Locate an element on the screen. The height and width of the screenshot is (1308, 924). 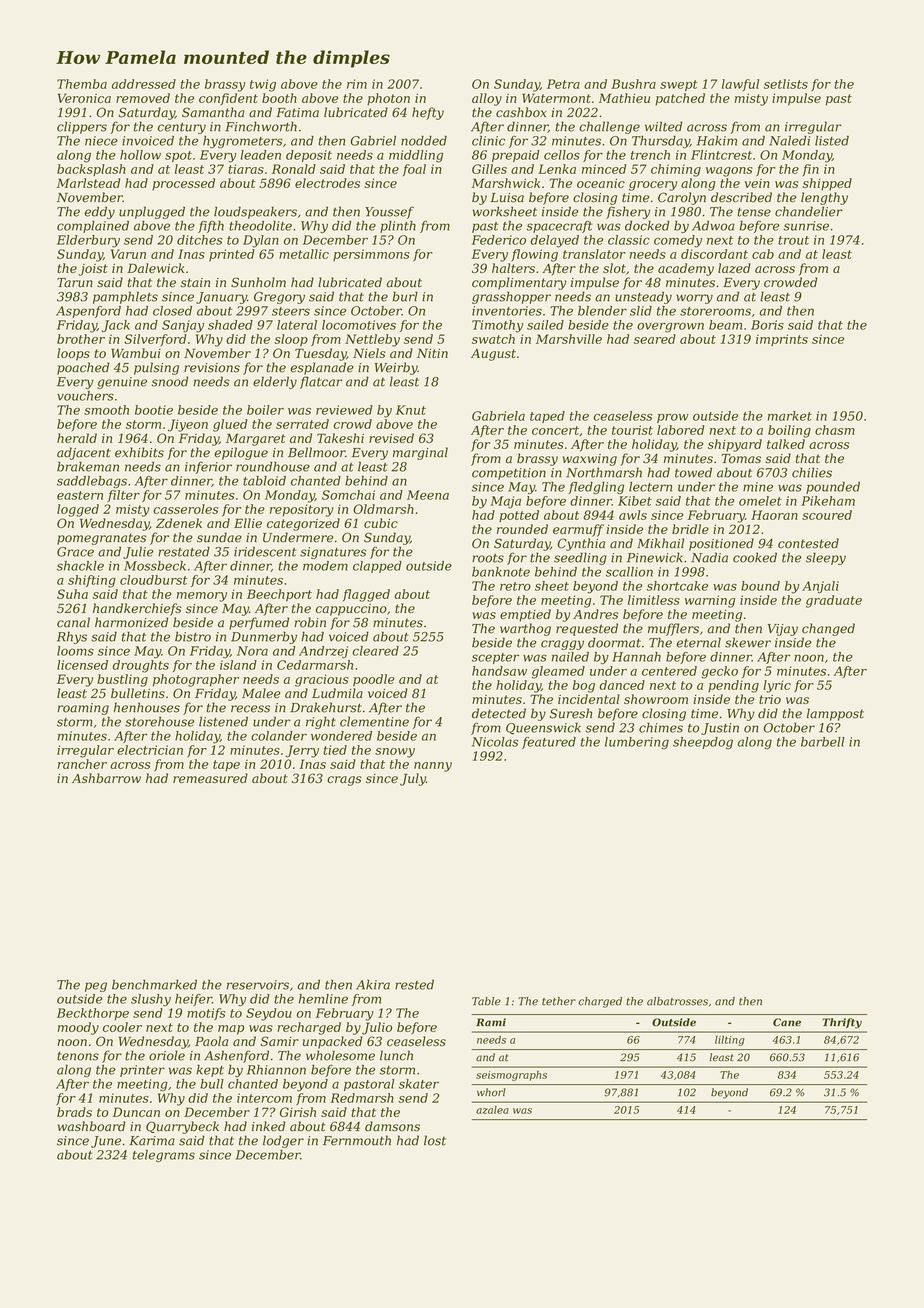
Suha is located at coordinates (72, 594).
